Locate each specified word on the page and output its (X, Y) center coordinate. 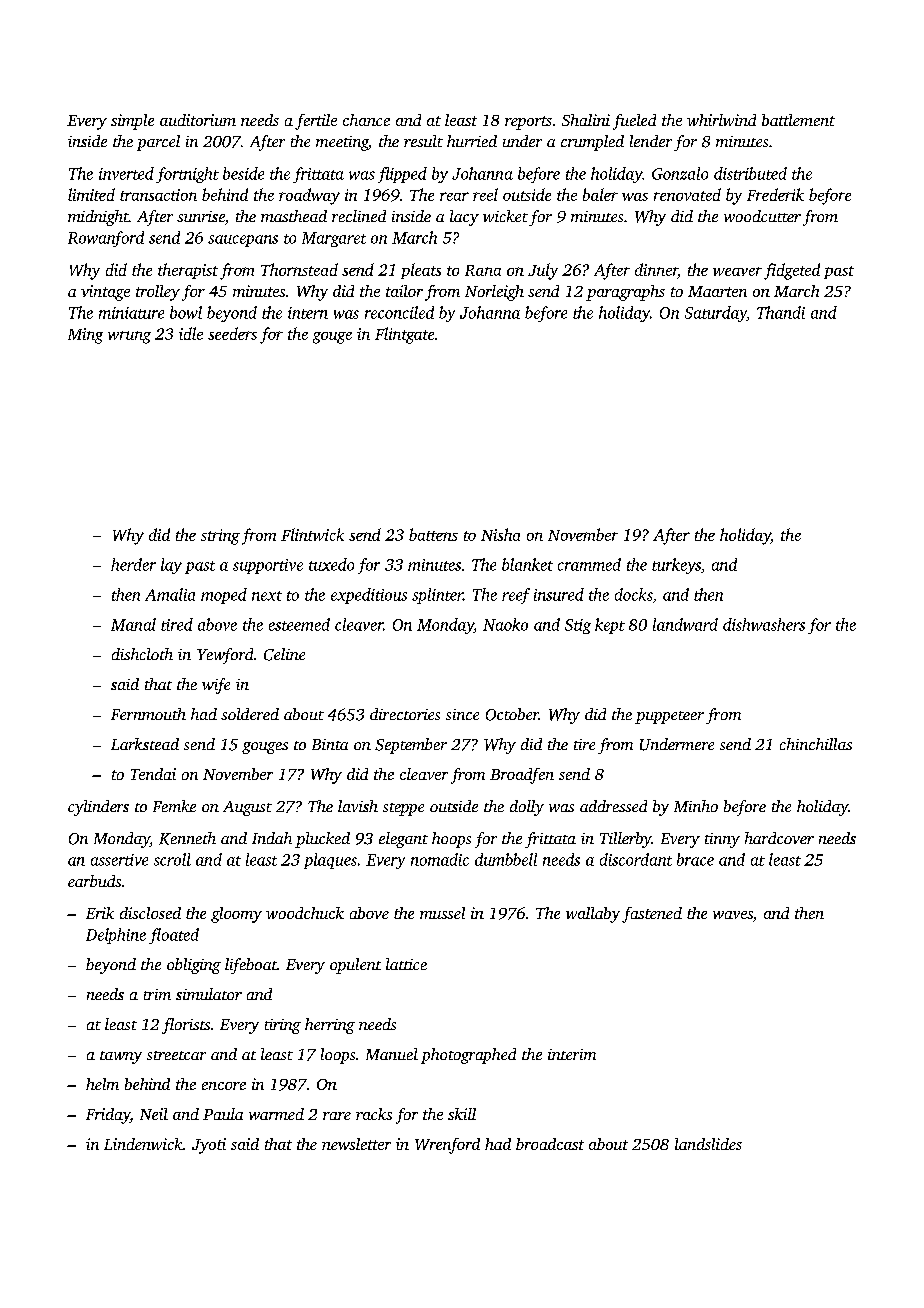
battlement (798, 120)
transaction (158, 195)
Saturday (716, 314)
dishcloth (142, 654)
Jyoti (209, 1146)
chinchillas (816, 744)
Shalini (586, 120)
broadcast (550, 1144)
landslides (708, 1144)
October (512, 714)
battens (433, 534)
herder (133, 564)
